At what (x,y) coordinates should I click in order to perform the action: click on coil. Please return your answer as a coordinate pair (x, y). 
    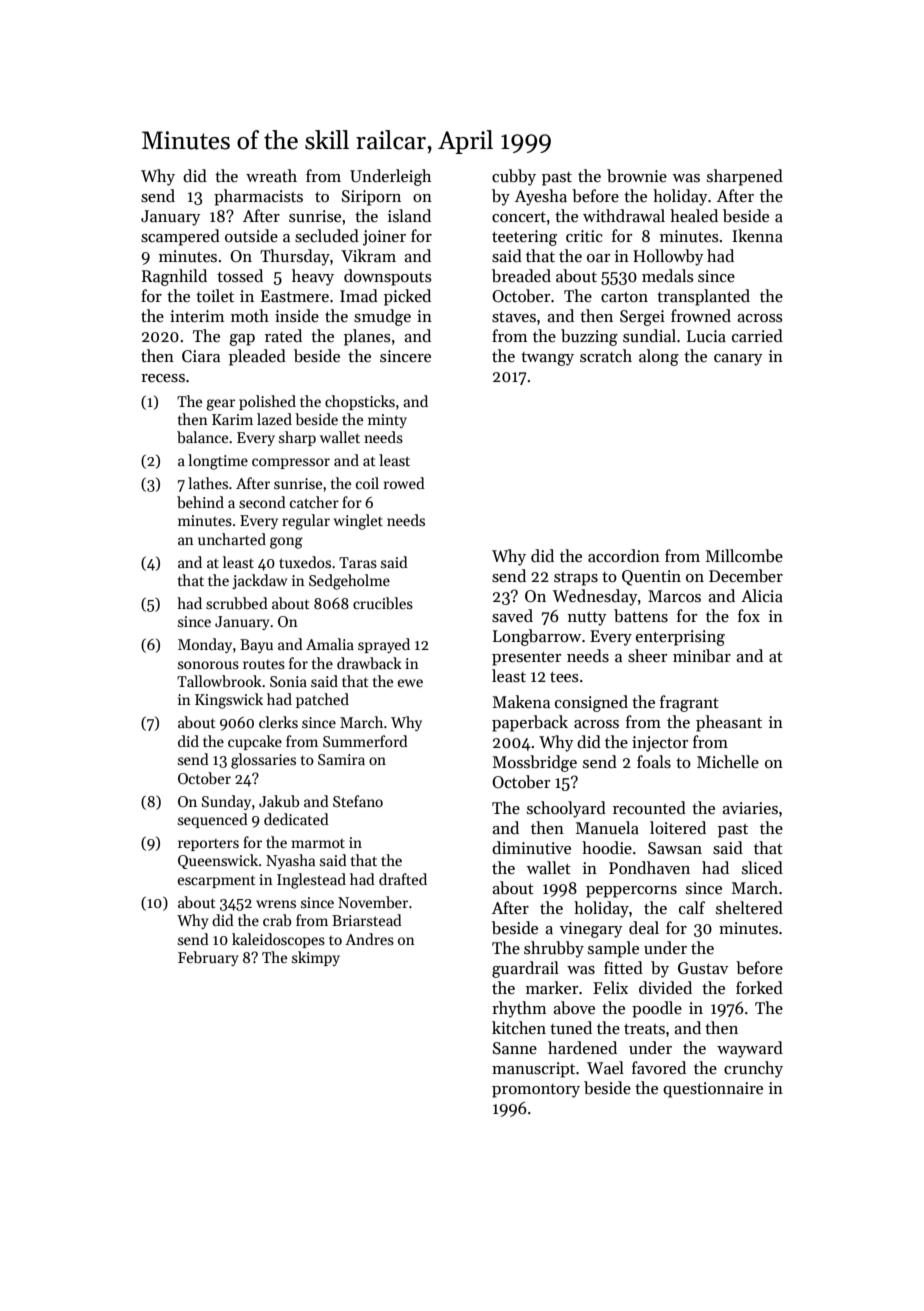
    Looking at the image, I should click on (367, 483).
